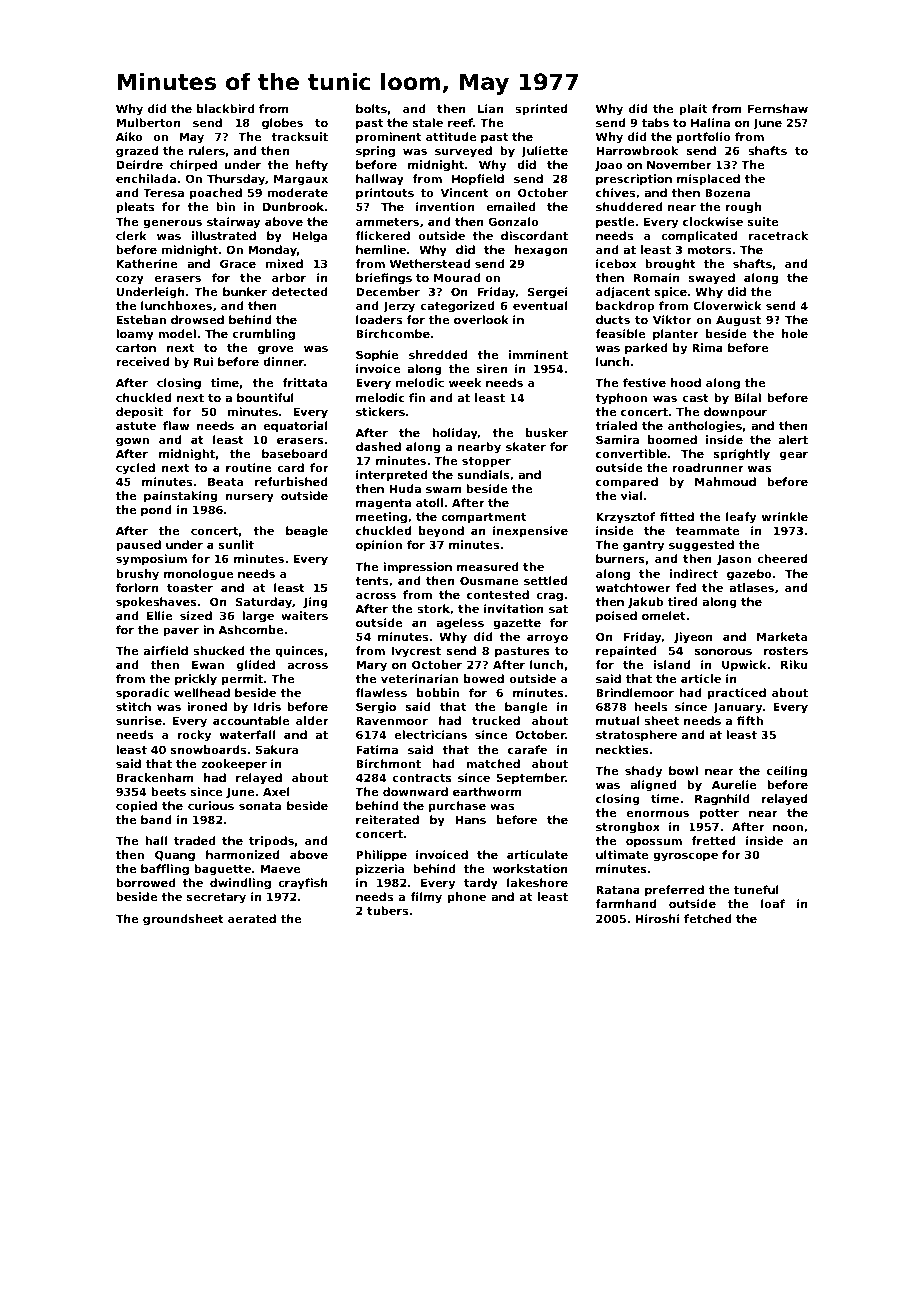 Image resolution: width=924 pixels, height=1308 pixels. Describe the element at coordinates (138, 546) in the screenshot. I see `paused` at that location.
